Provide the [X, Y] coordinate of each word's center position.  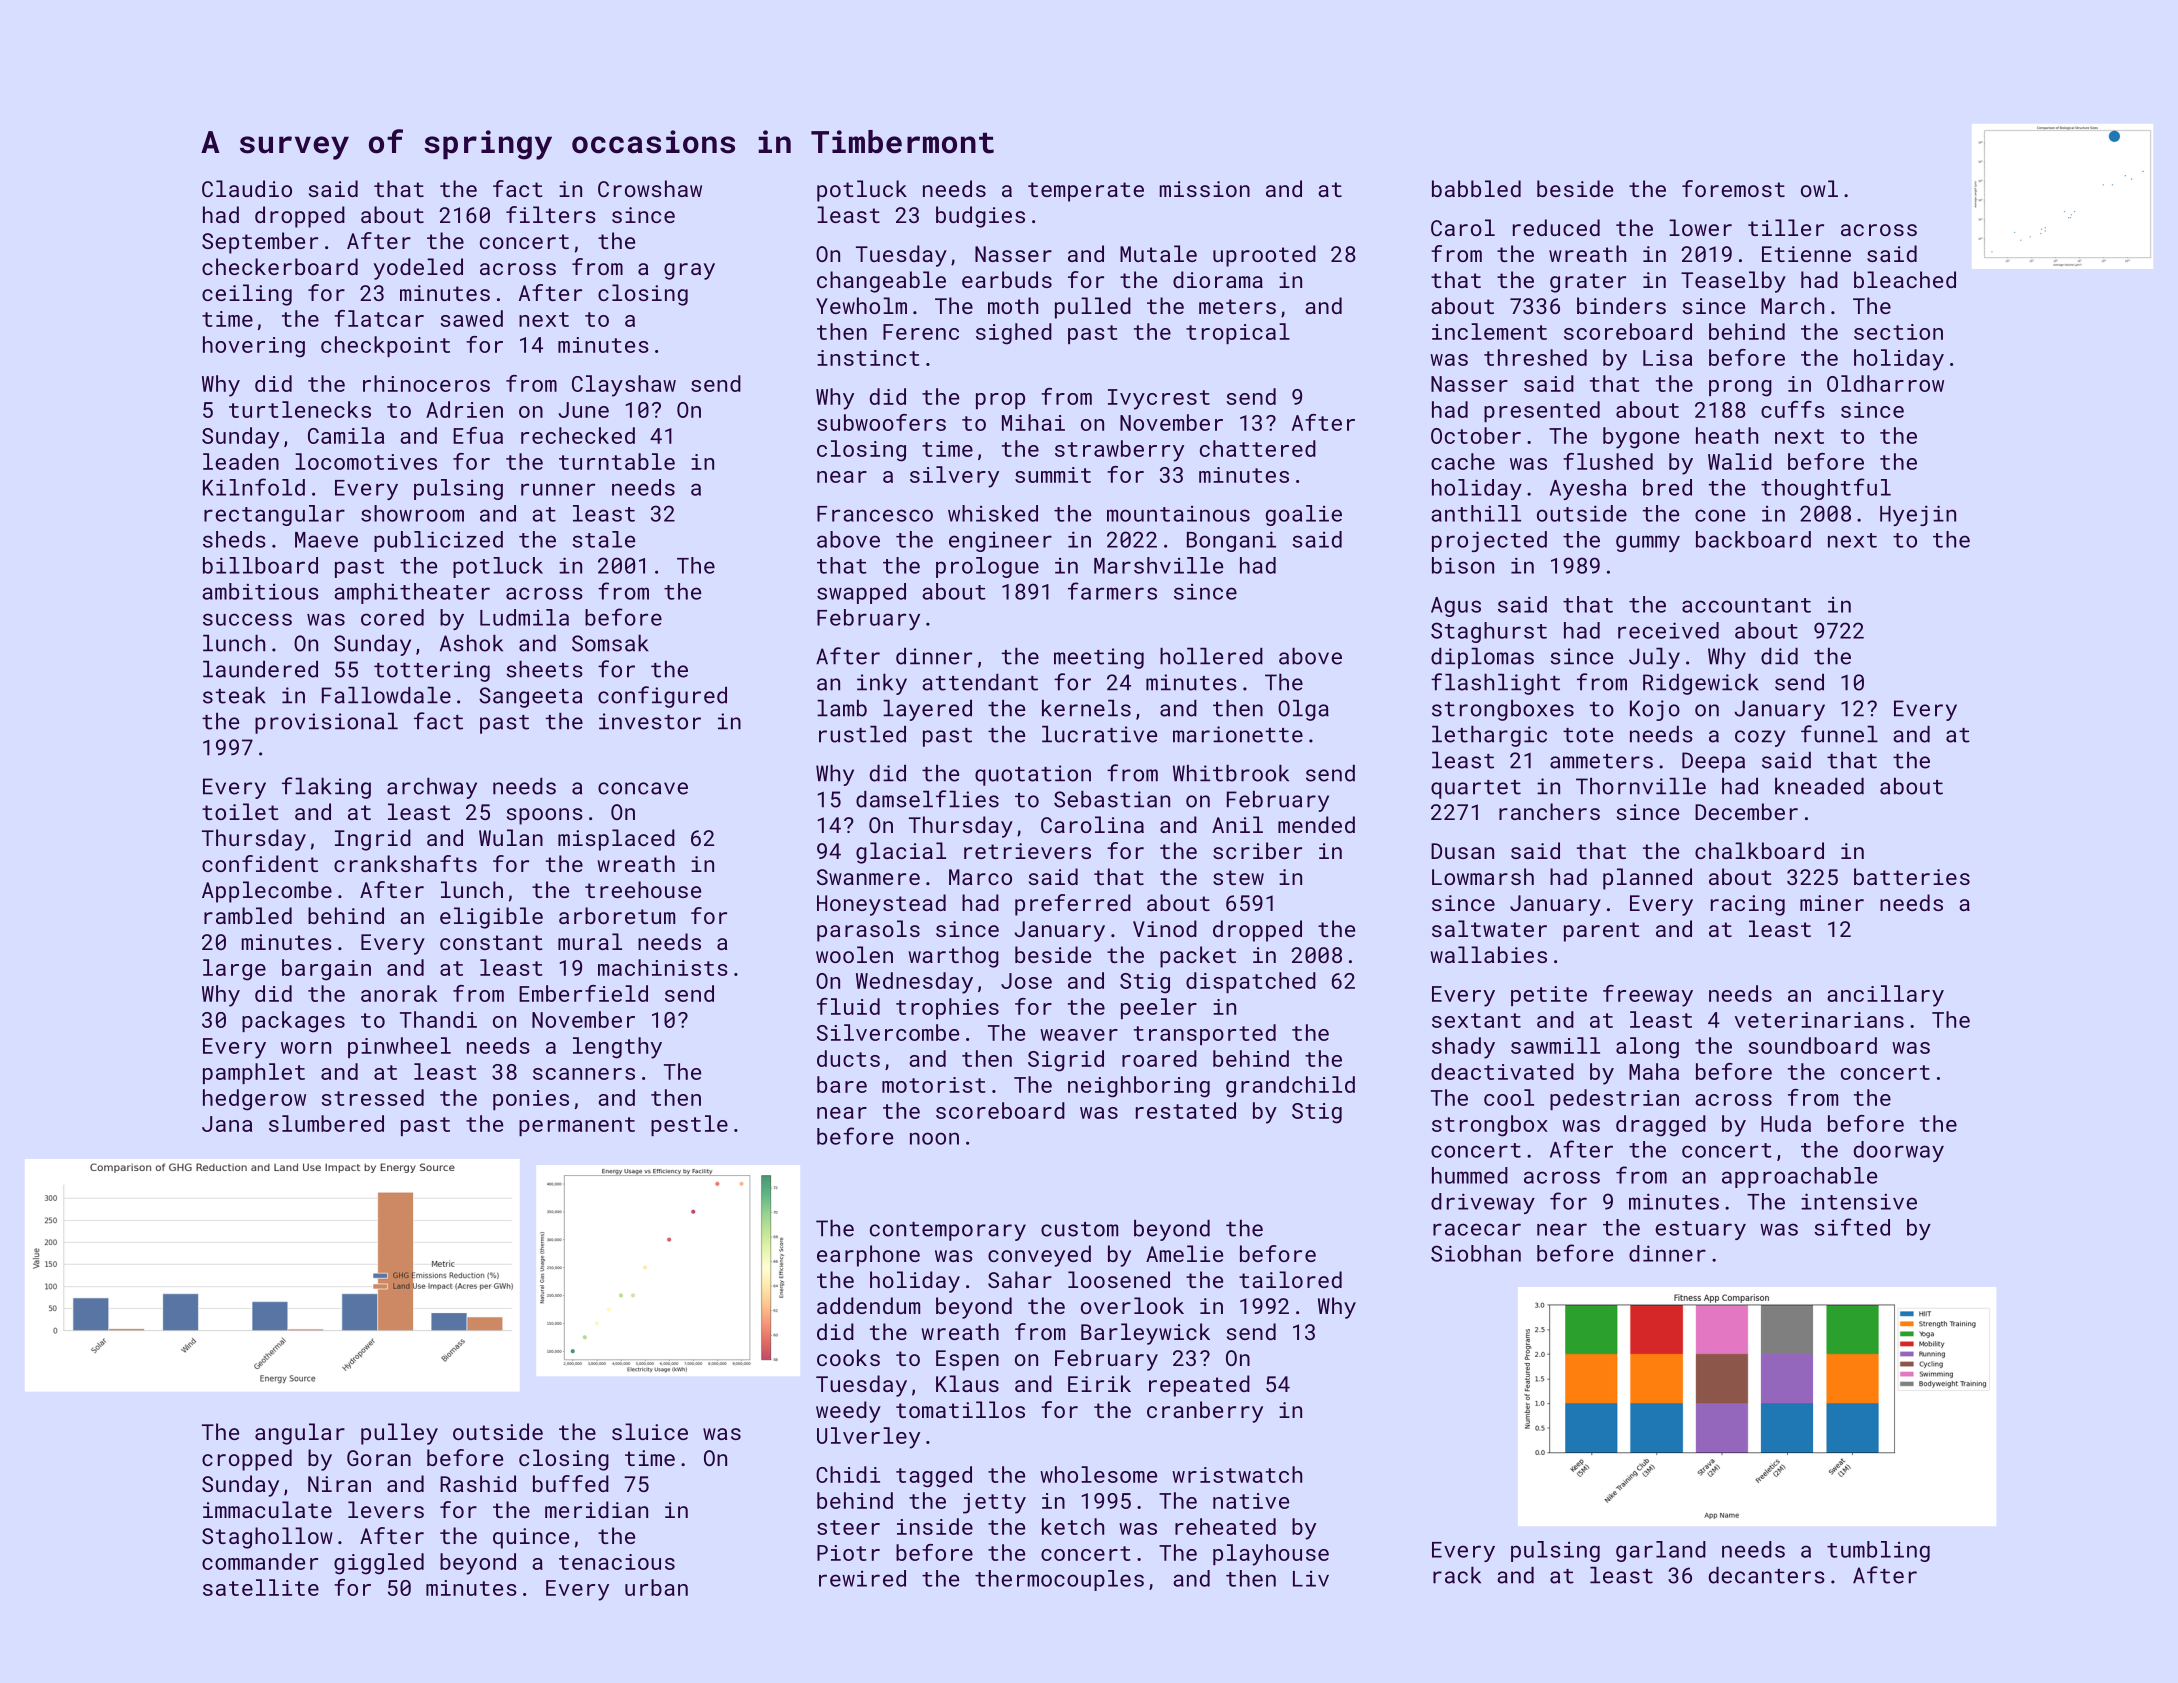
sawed [471, 318]
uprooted [1264, 256]
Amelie [1184, 1253]
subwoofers [881, 422]
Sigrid [1066, 1061]
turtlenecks [300, 409]
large [234, 970]
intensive [1859, 1201]
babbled [1476, 188]
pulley [399, 1434]
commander [260, 1561]
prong [1740, 388]
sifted [1852, 1227]
